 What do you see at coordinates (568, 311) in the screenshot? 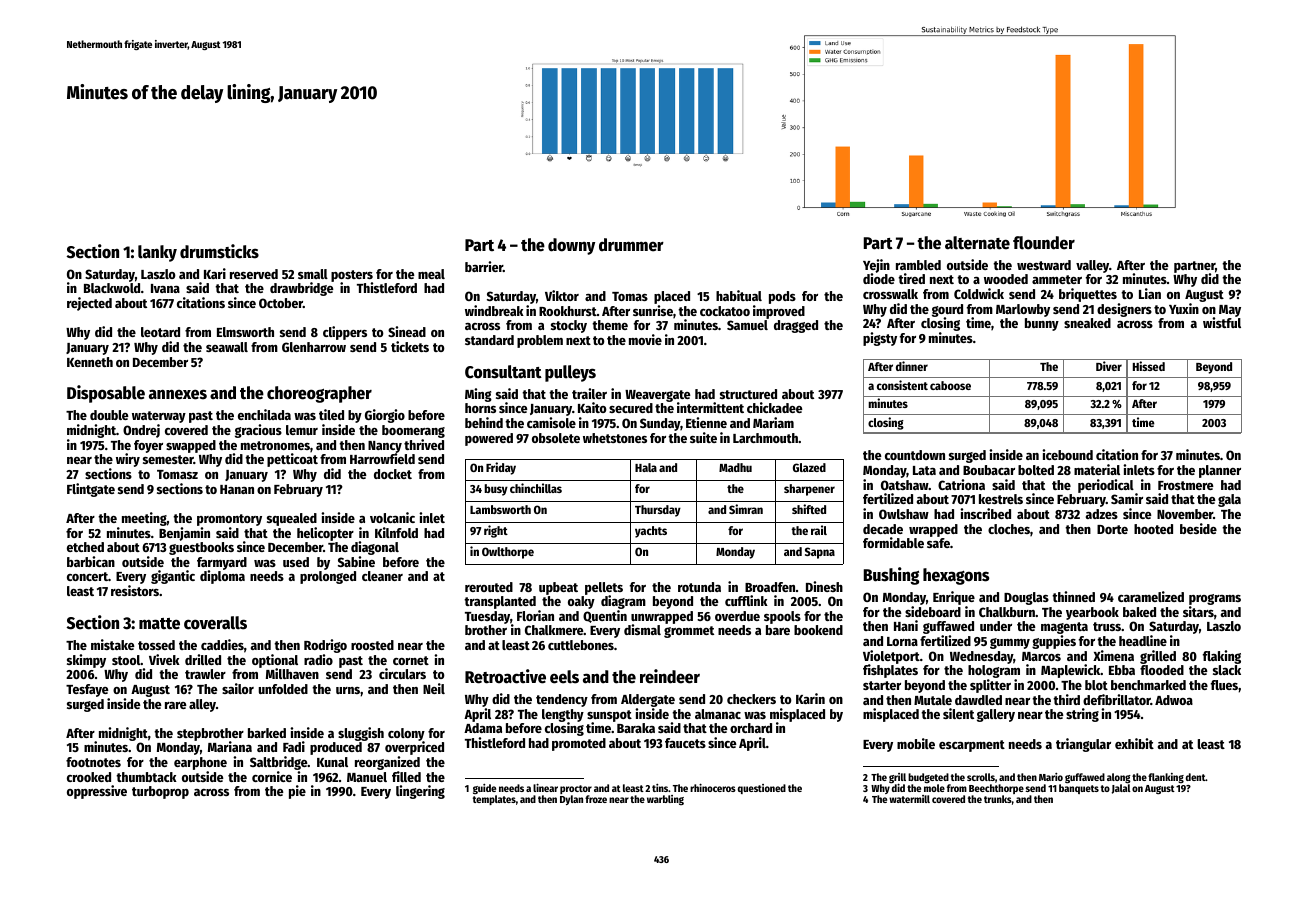
I see `Rookhurst` at bounding box center [568, 311].
